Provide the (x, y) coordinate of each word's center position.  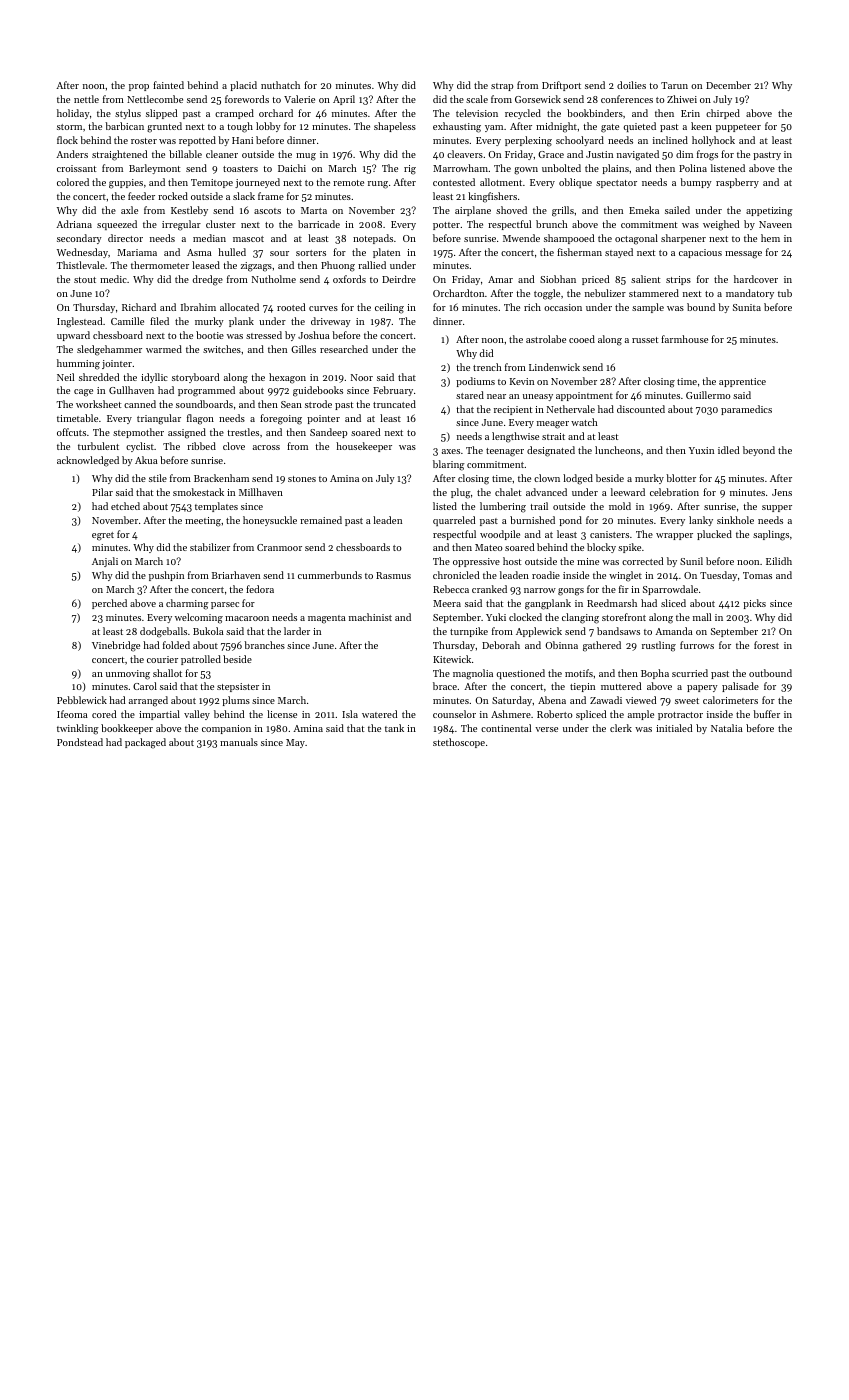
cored (104, 714)
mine (588, 561)
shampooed (569, 239)
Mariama (137, 252)
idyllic (154, 378)
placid (243, 86)
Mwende (521, 238)
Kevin (522, 381)
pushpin (166, 576)
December (728, 85)
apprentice (742, 382)
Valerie (299, 99)
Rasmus (393, 575)
